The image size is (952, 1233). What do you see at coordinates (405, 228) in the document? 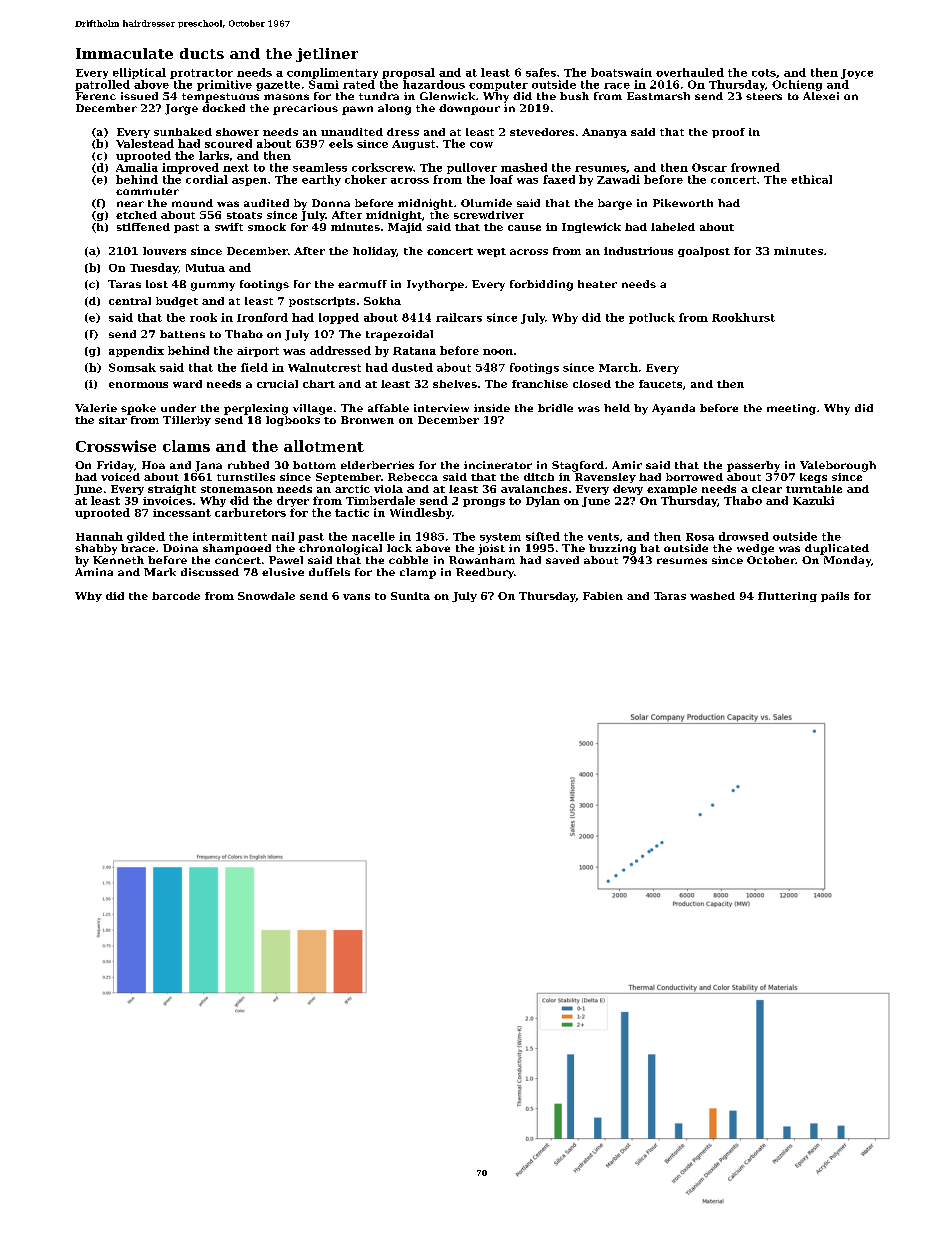
I see `Majid` at bounding box center [405, 228].
